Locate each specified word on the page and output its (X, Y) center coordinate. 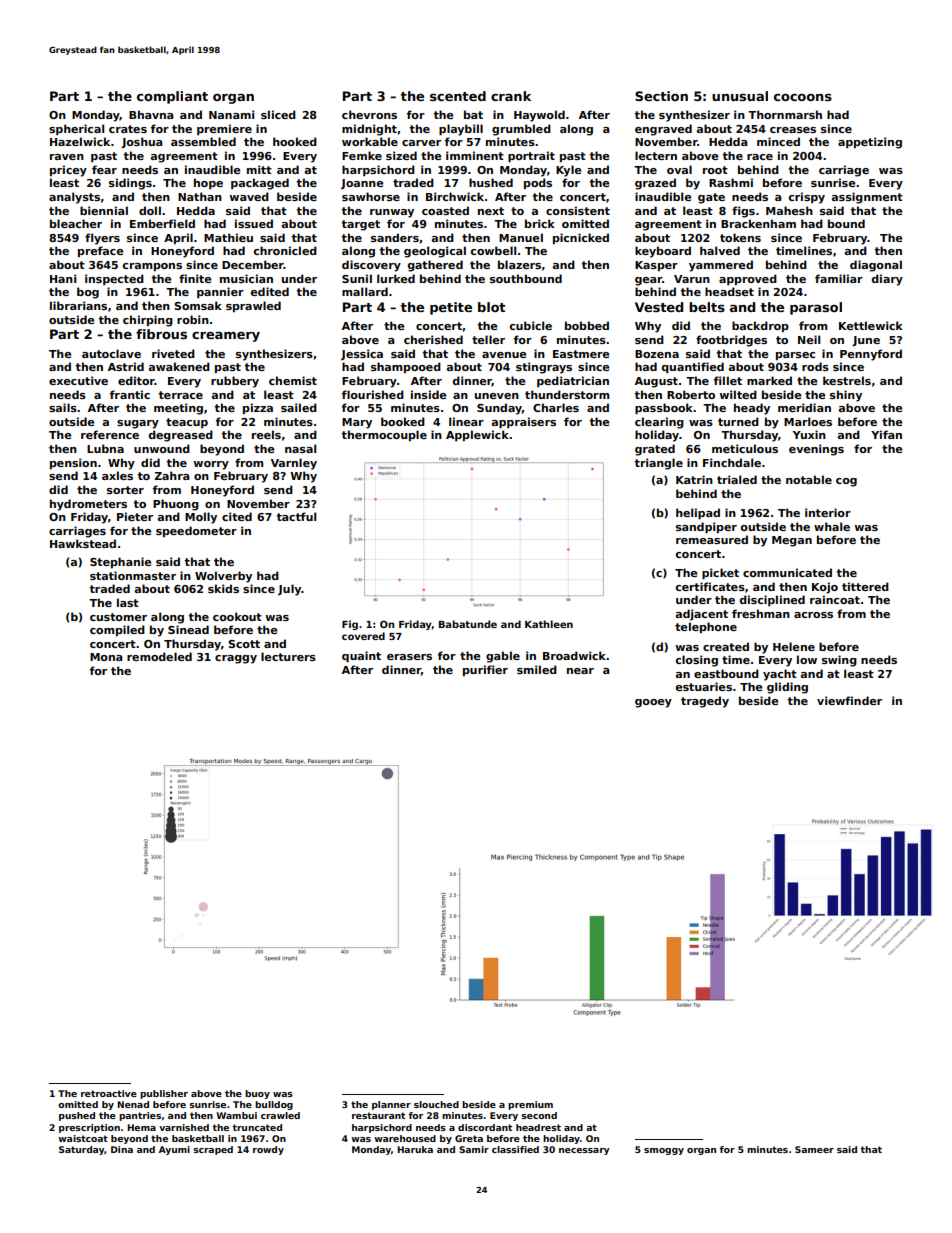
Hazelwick (80, 141)
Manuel (521, 237)
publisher (164, 1094)
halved (720, 250)
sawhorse (371, 196)
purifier (485, 670)
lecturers (288, 656)
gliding (787, 688)
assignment (867, 198)
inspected (114, 279)
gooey (653, 703)
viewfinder (849, 700)
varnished (184, 1127)
